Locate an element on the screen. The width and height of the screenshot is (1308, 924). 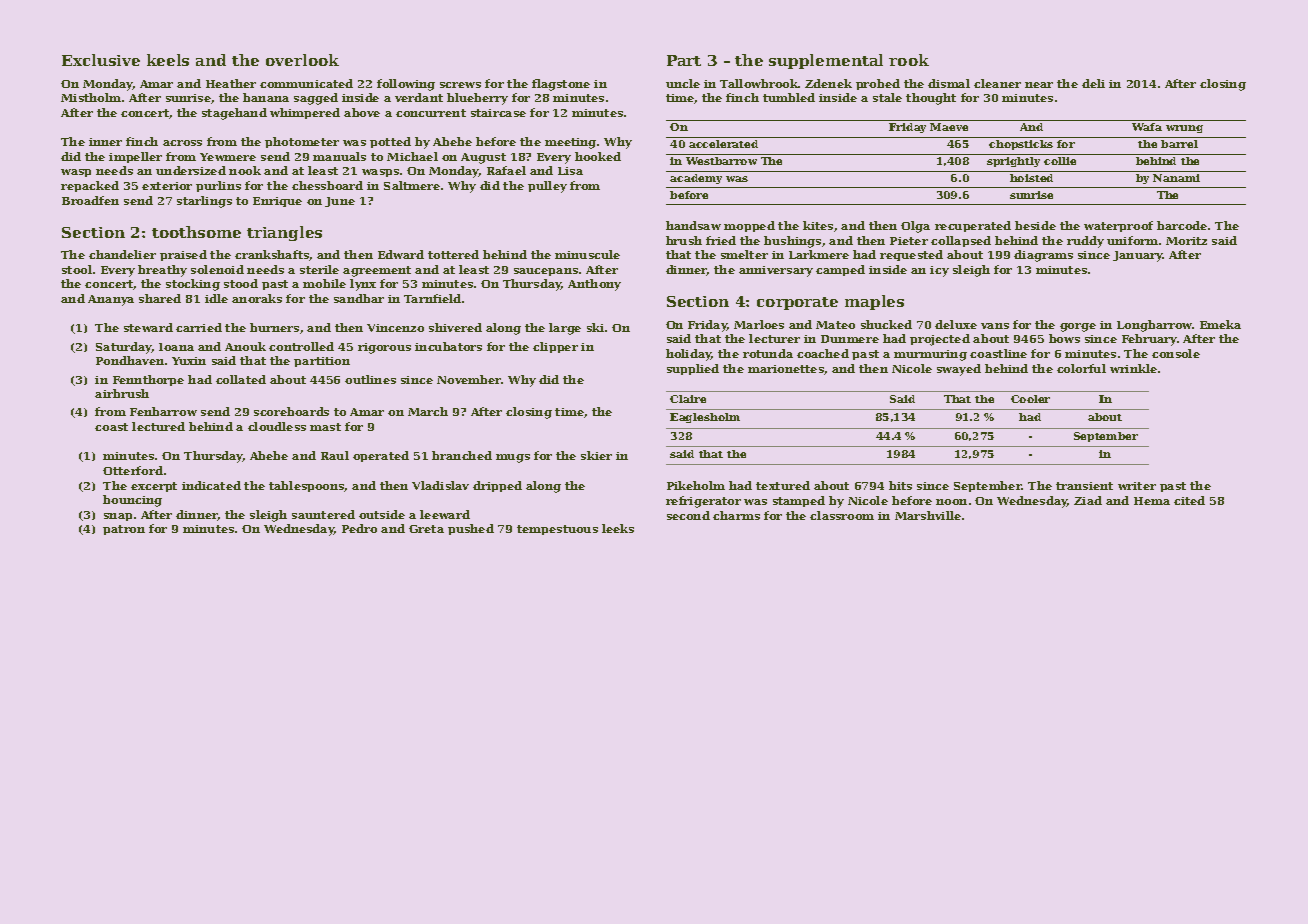
Emeka is located at coordinates (1220, 324).
